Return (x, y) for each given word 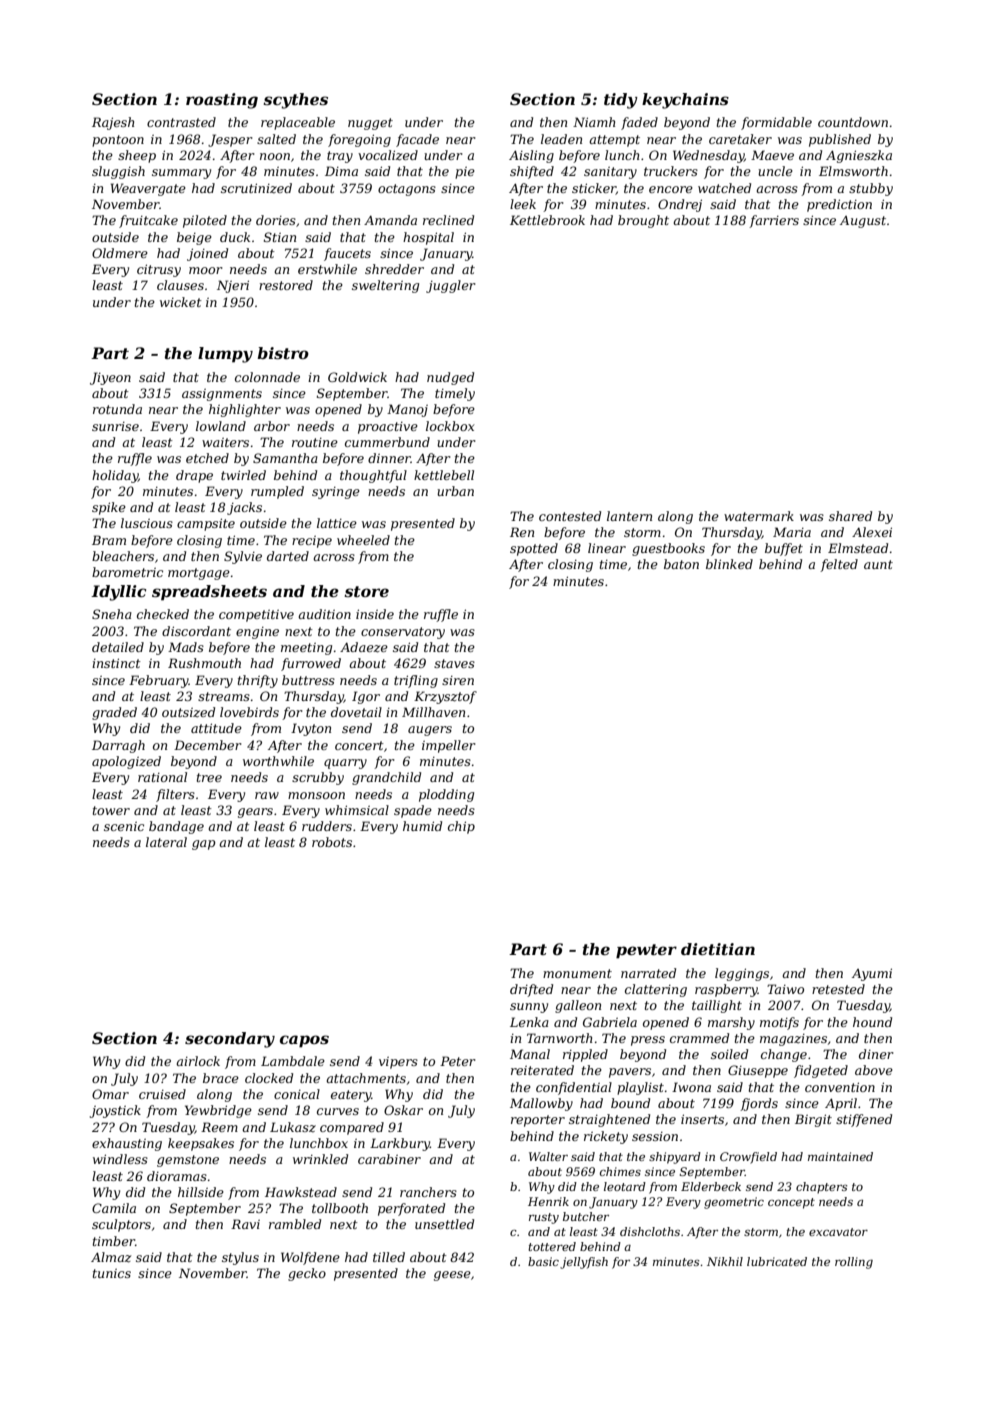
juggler (451, 286)
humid (422, 826)
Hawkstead (301, 1192)
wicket (181, 302)
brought (643, 221)
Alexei (872, 532)
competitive (256, 616)
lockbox (450, 426)
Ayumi (872, 974)
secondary (230, 1040)
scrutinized (256, 188)
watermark (759, 516)
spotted (534, 549)
